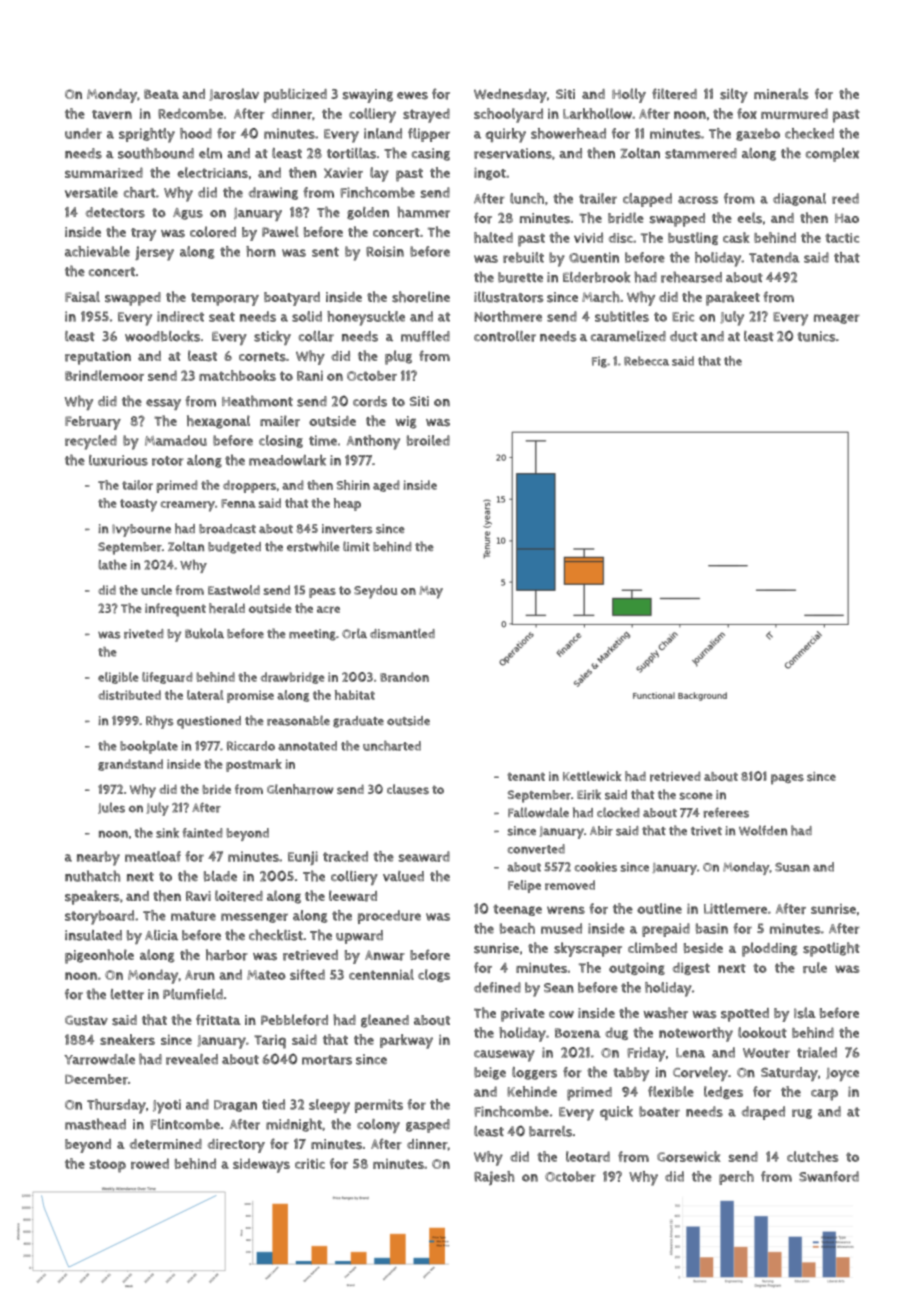 This image has height=1308, width=924. What do you see at coordinates (295, 95) in the image?
I see `publicized` at bounding box center [295, 95].
